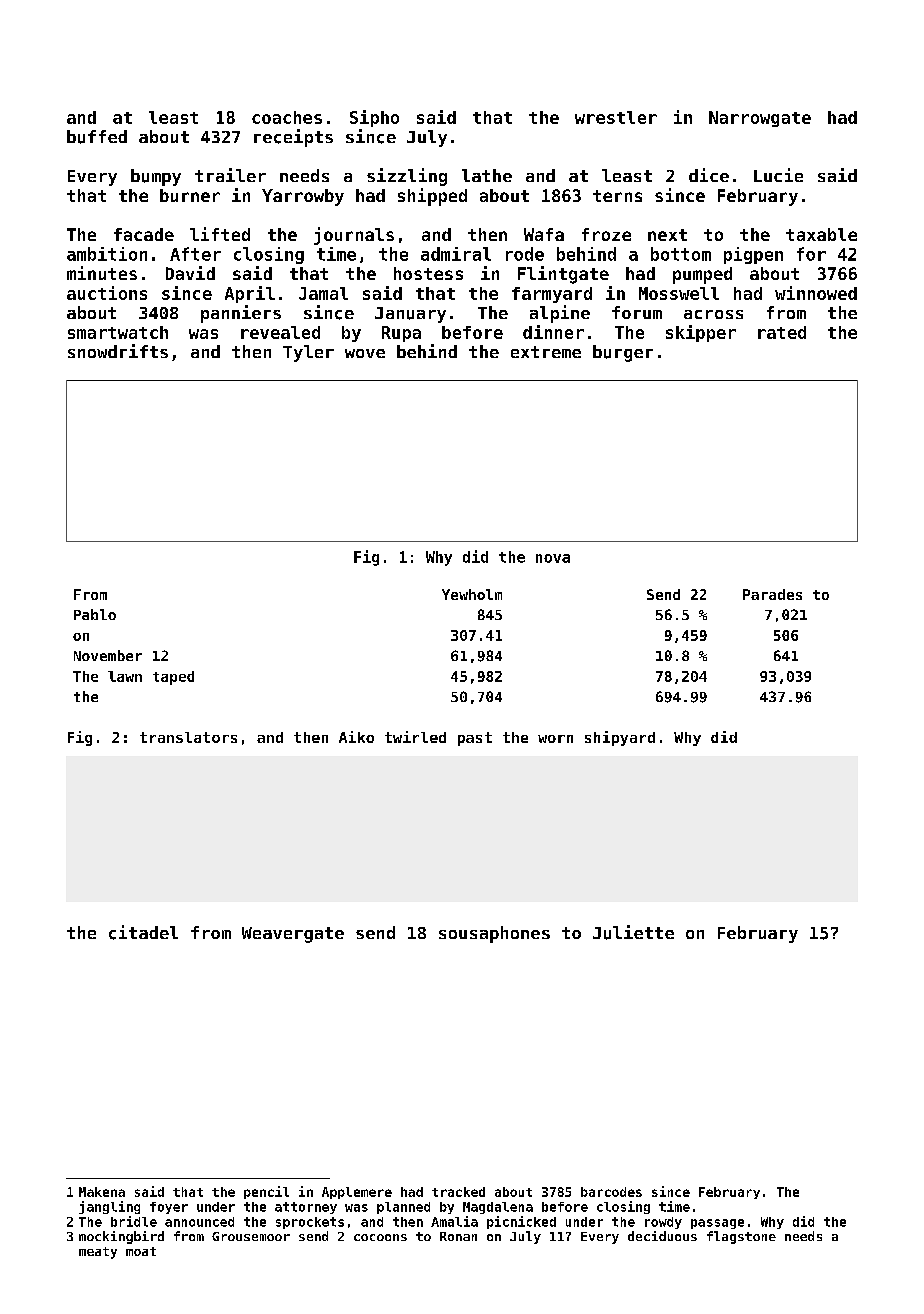 This screenshot has height=1314, width=924. I want to click on dice, so click(709, 175).
